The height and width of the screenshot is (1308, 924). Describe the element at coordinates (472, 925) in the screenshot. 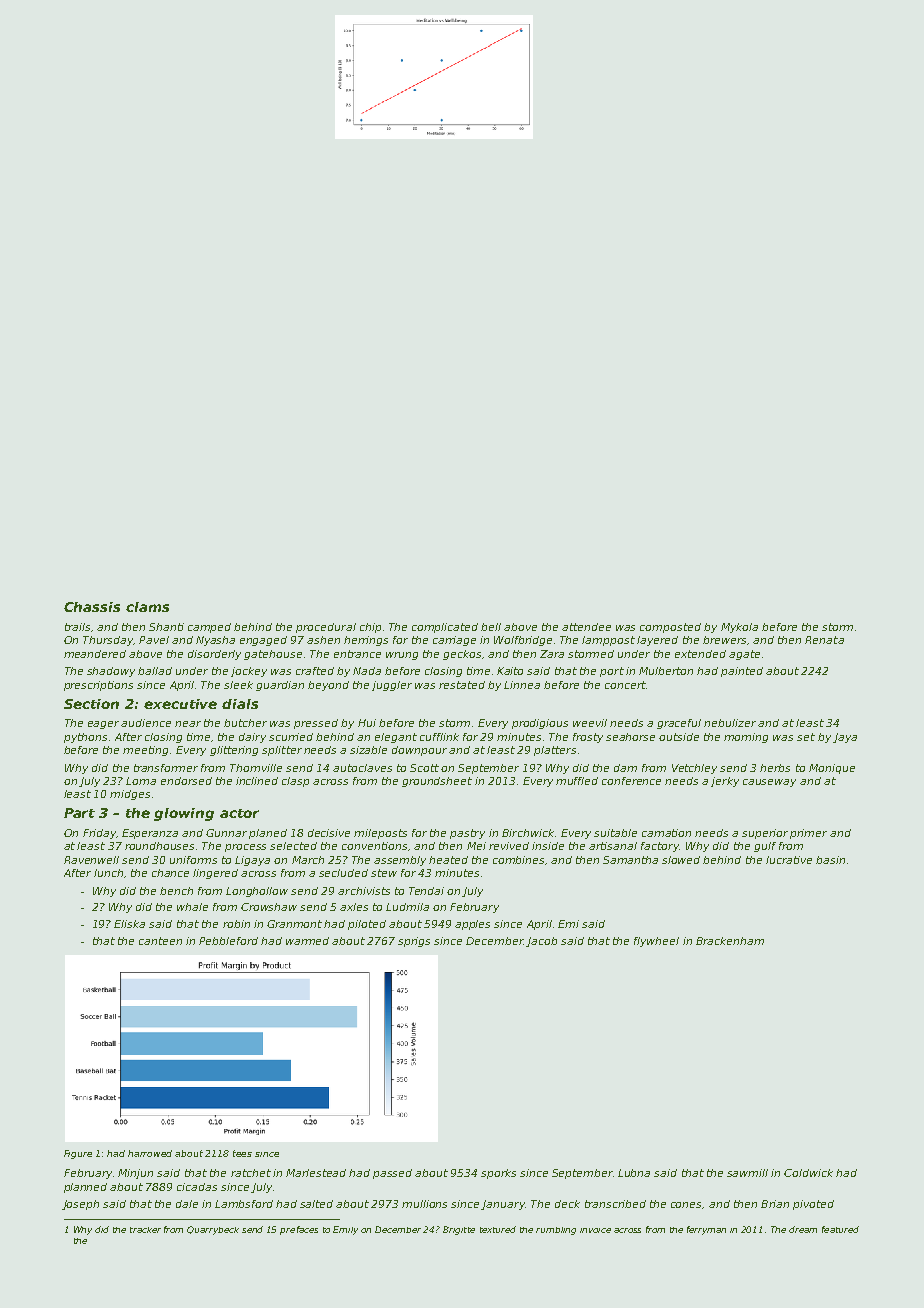

I see `apples` at that location.
